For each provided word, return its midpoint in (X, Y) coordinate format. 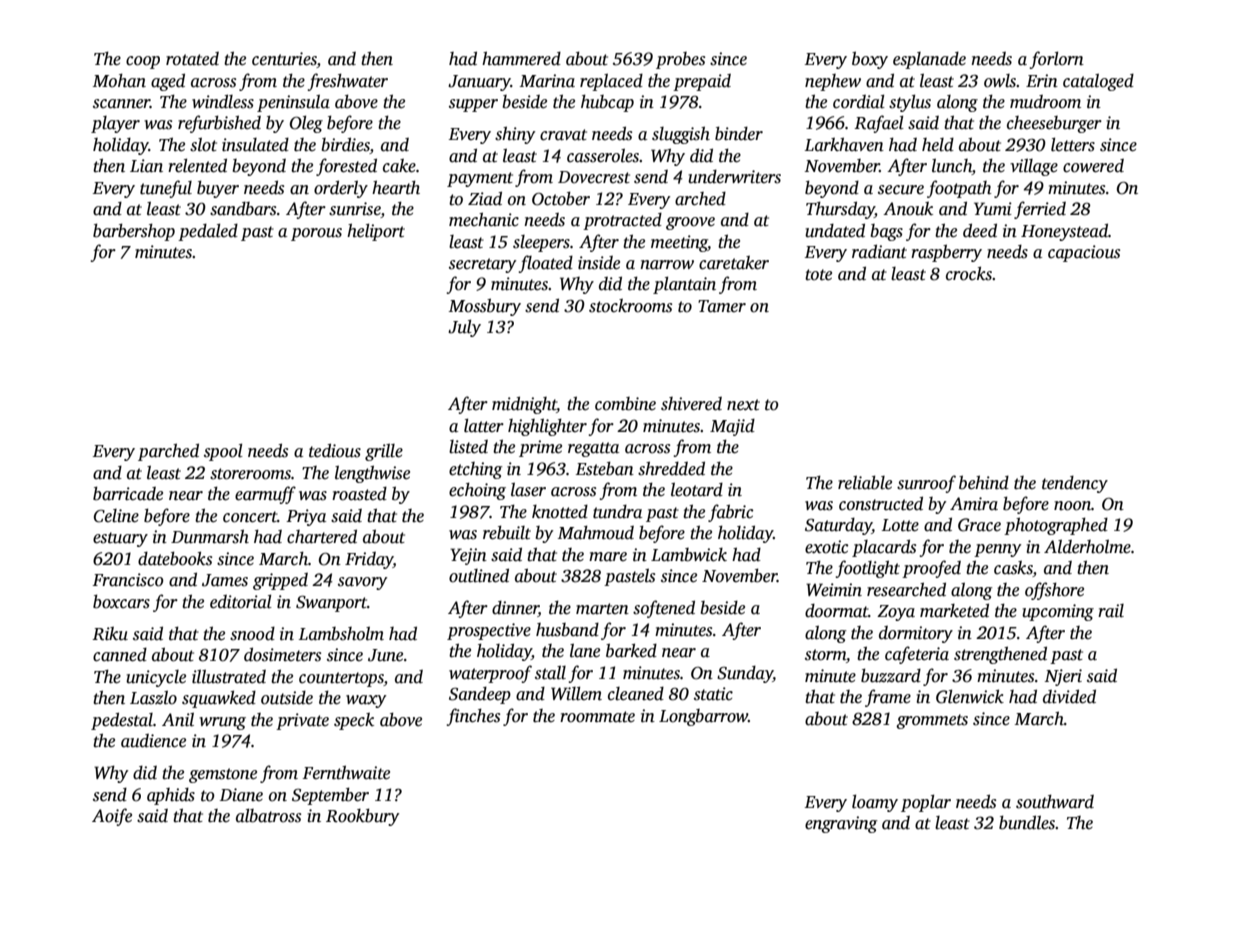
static (713, 694)
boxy (870, 60)
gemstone (223, 775)
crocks (969, 273)
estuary (120, 539)
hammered (521, 58)
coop (143, 62)
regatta (593, 449)
